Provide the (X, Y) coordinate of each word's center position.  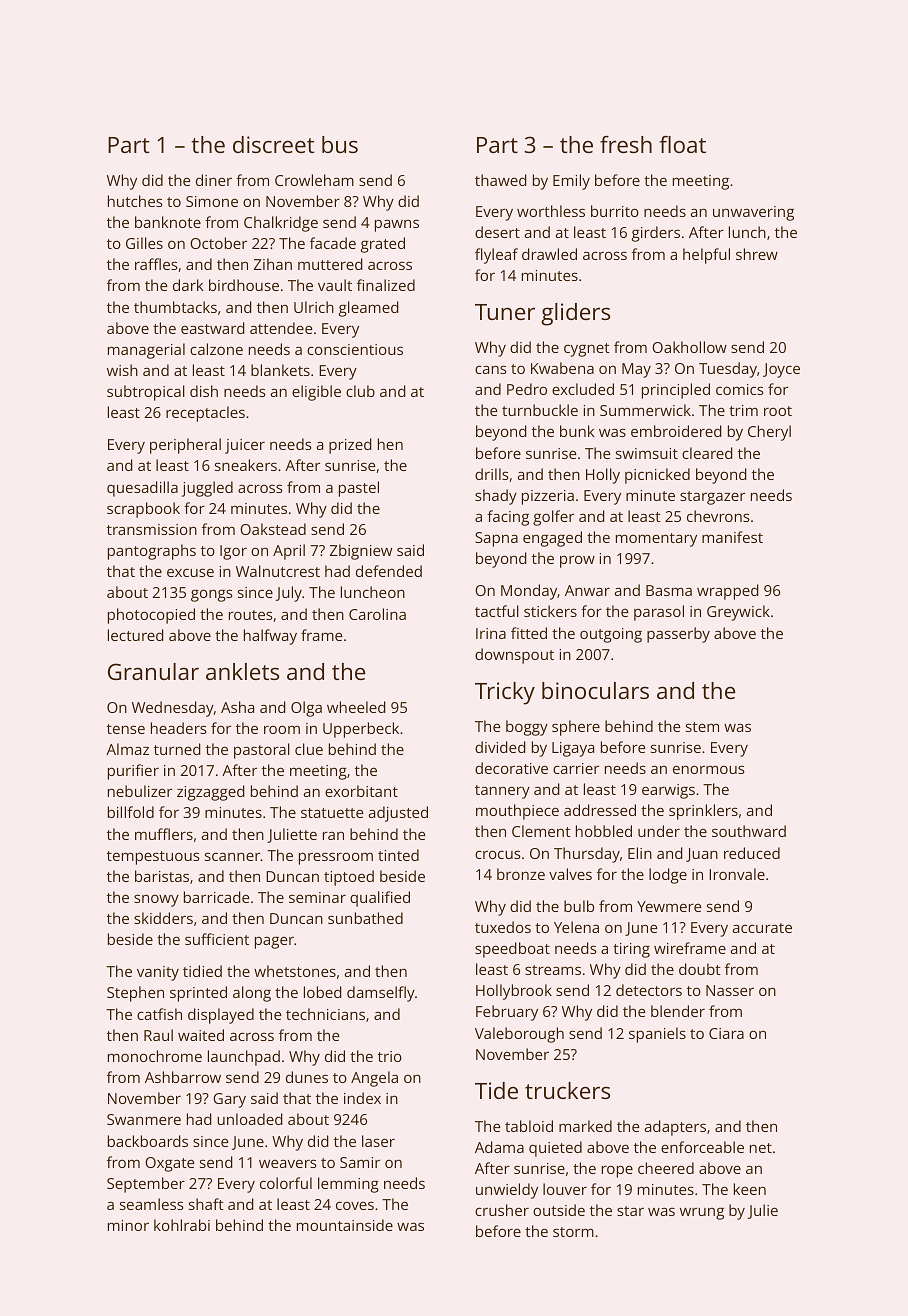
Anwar (587, 590)
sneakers (246, 465)
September (146, 1185)
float (683, 144)
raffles (156, 264)
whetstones (295, 971)
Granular (153, 671)
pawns (397, 225)
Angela (374, 1079)
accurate (762, 928)
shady (496, 497)
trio (390, 1056)
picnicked (657, 476)
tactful (497, 611)
